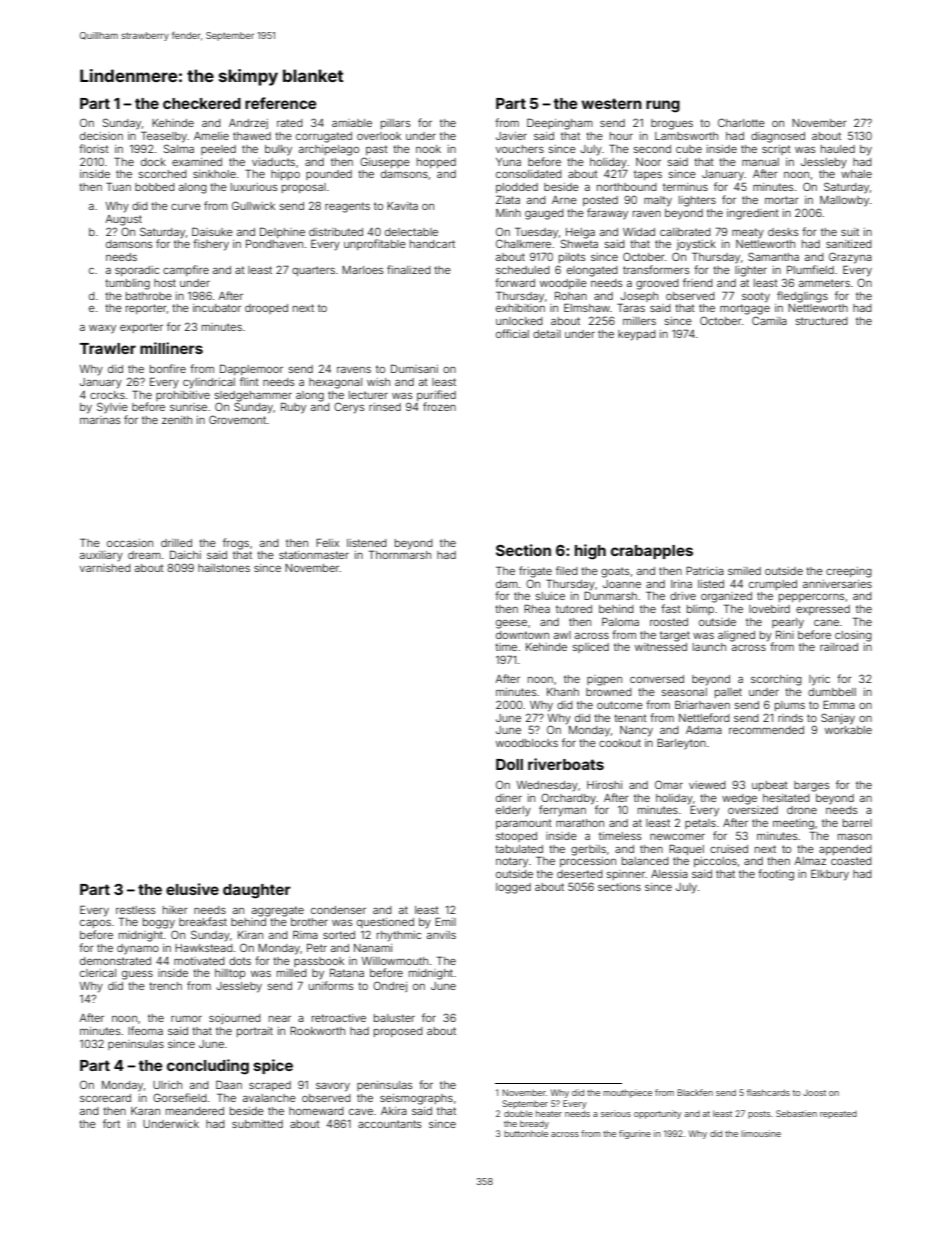 The height and width of the document is (1233, 952). What do you see at coordinates (511, 136) in the document?
I see `Javier` at bounding box center [511, 136].
